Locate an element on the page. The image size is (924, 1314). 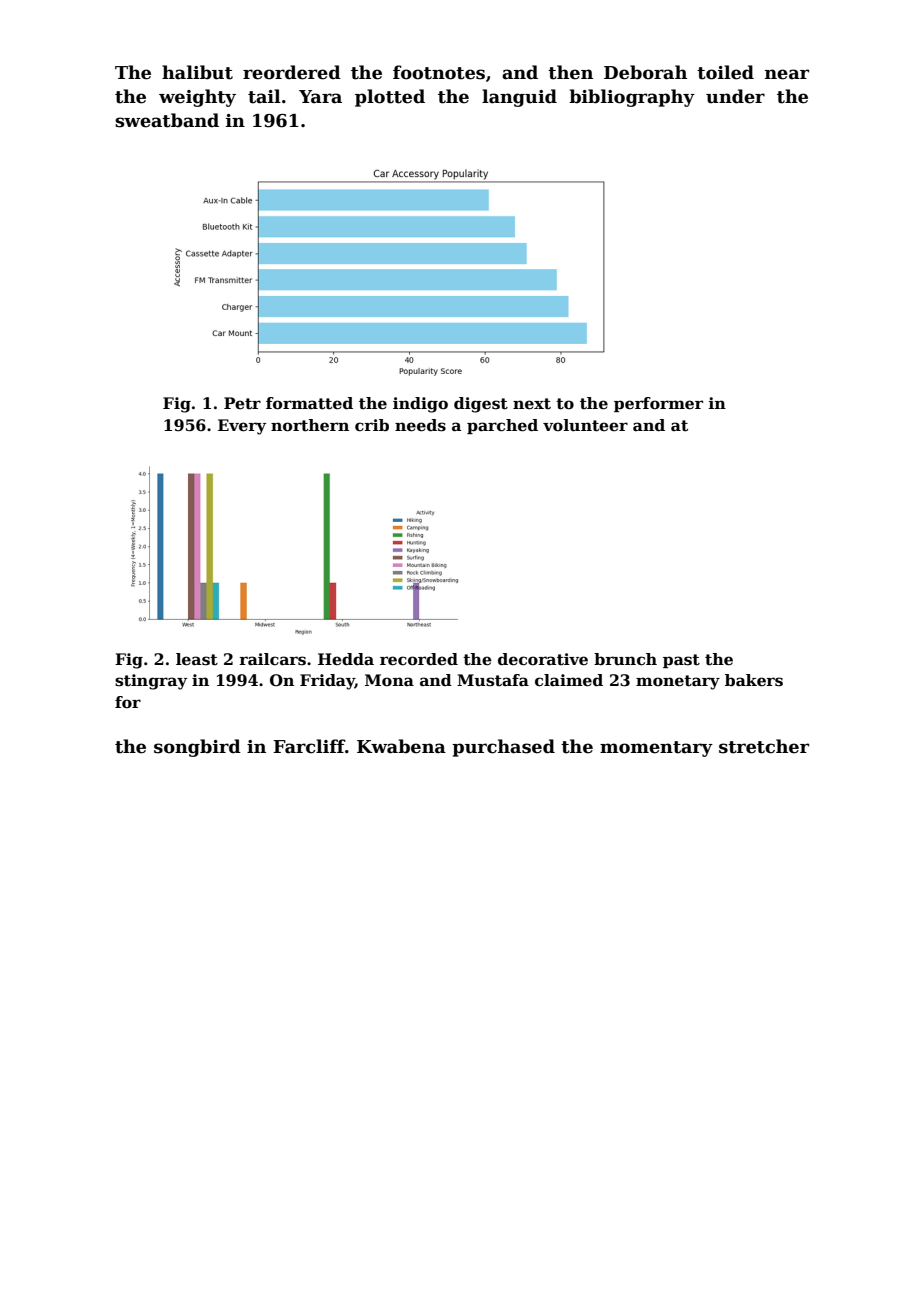
parched is located at coordinates (502, 426).
